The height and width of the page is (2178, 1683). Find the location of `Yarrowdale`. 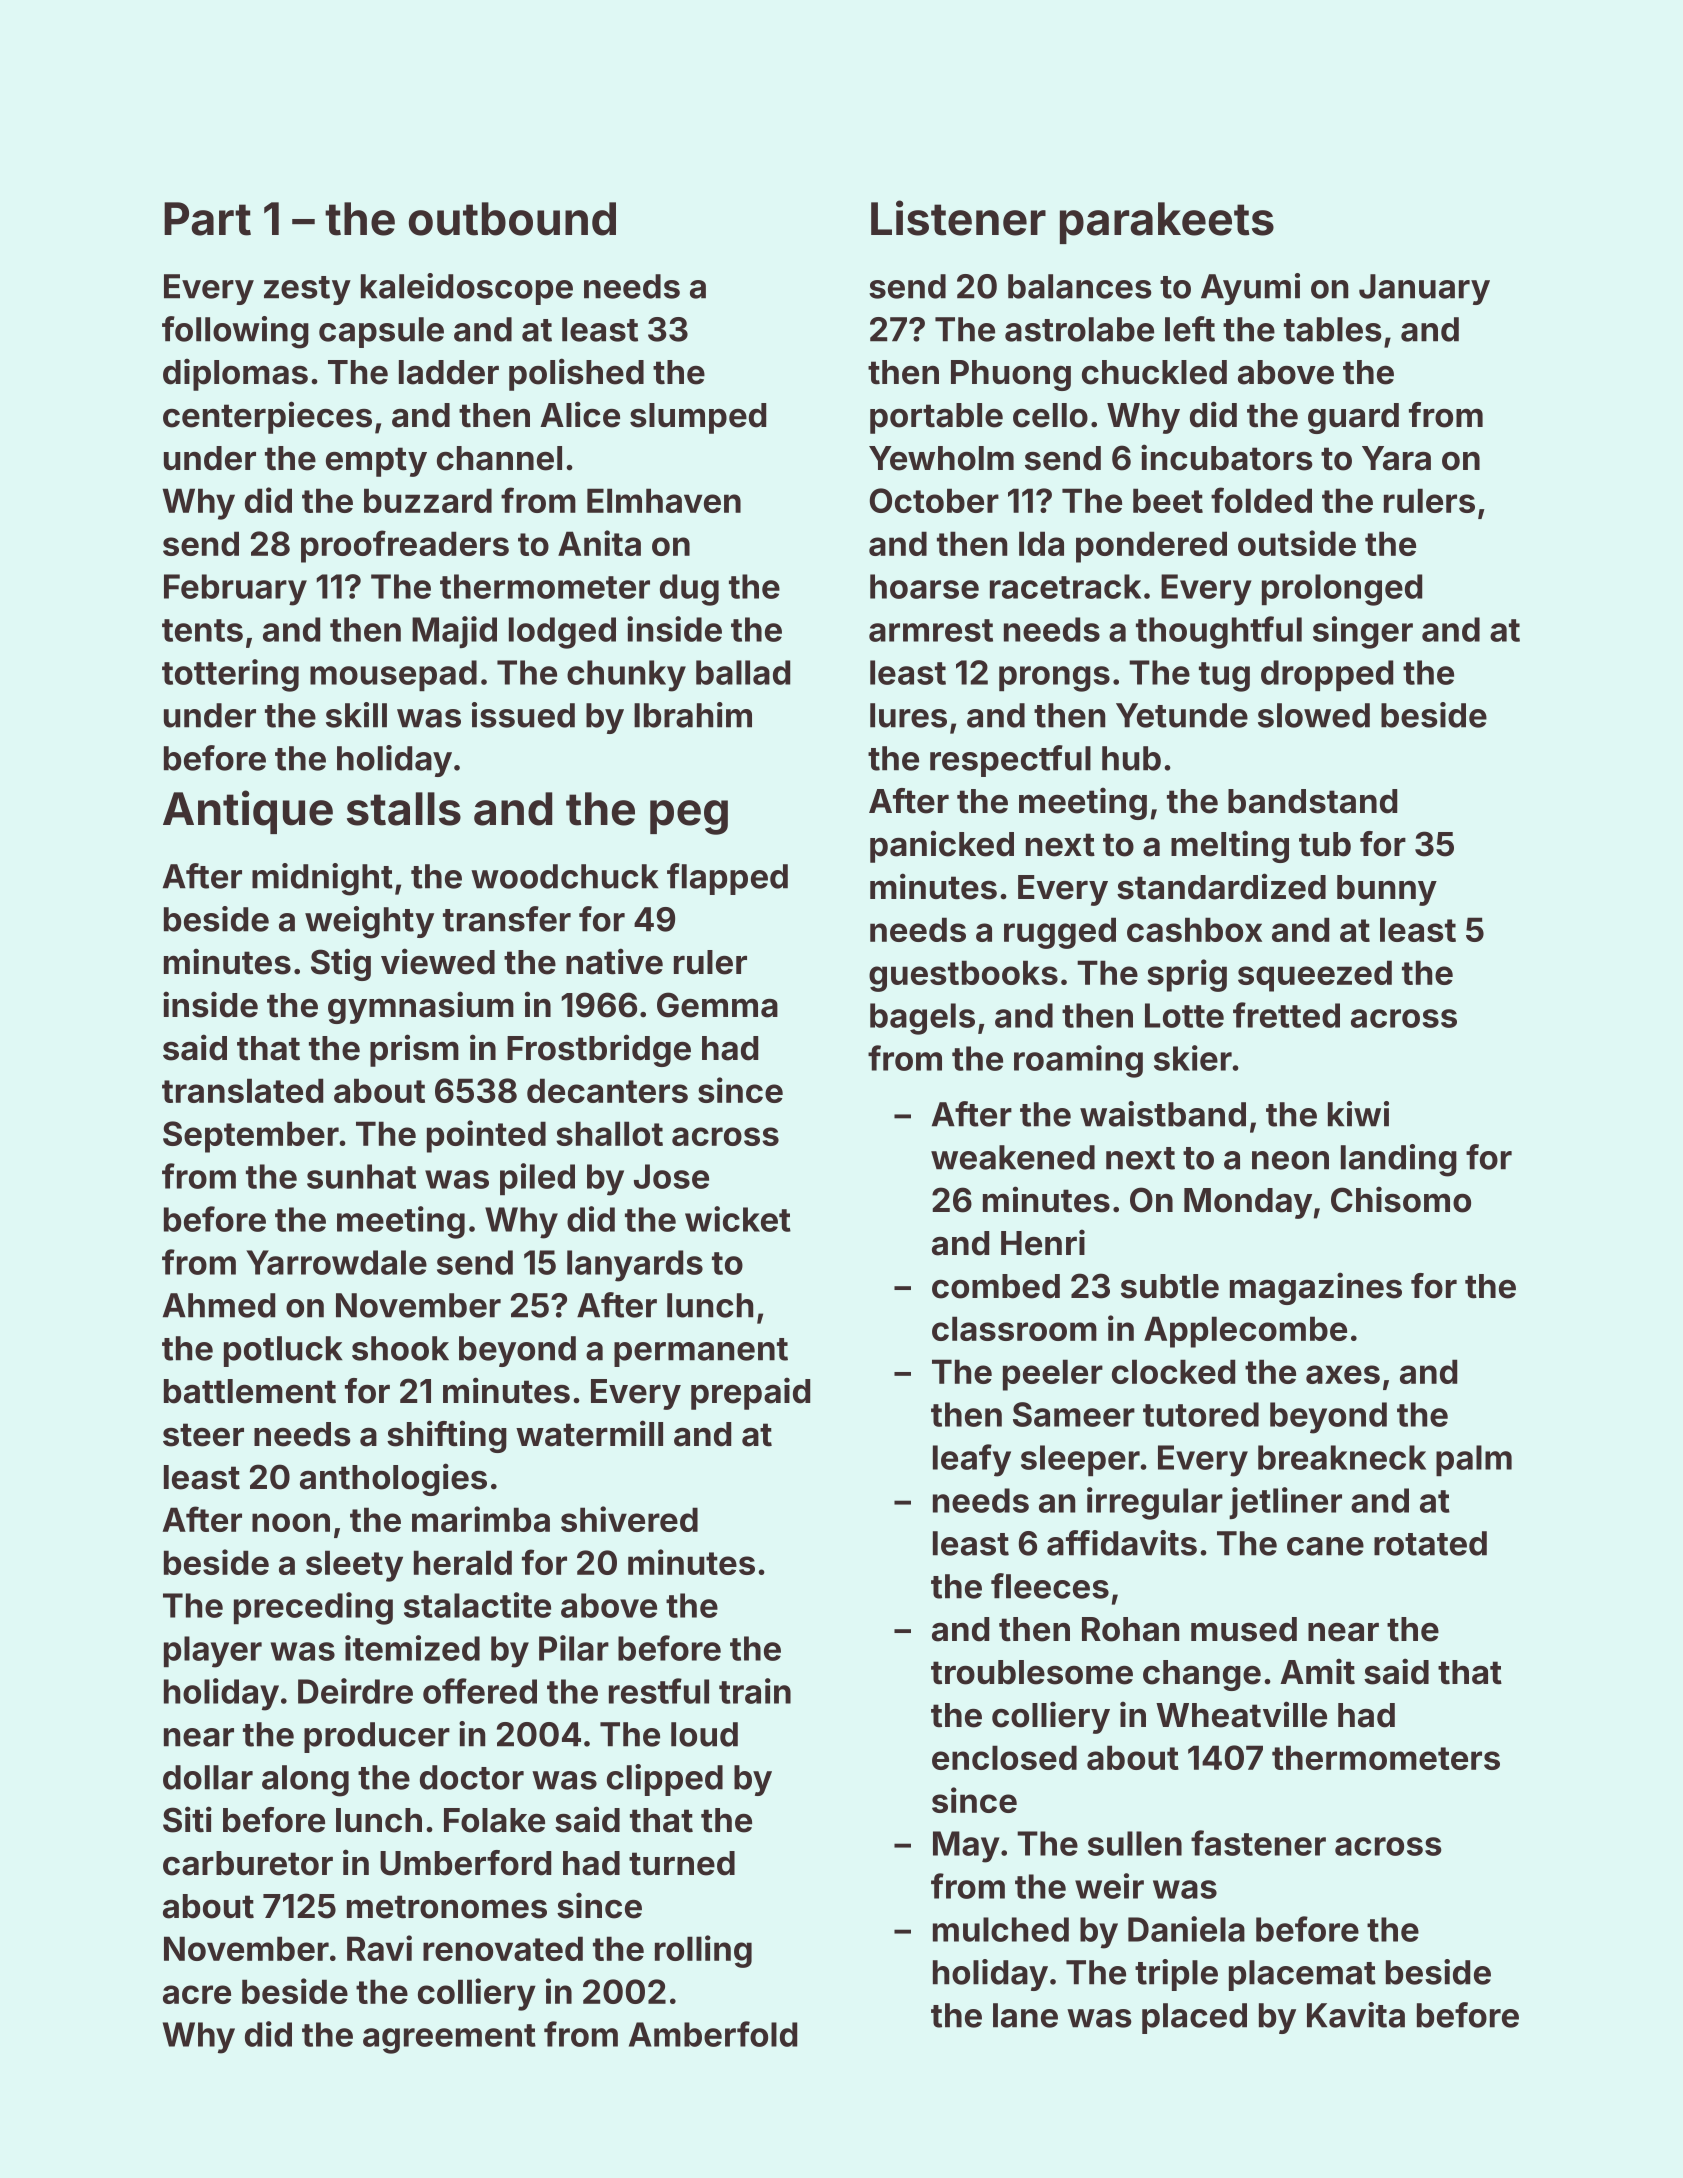

Yarrowdale is located at coordinates (336, 1262).
